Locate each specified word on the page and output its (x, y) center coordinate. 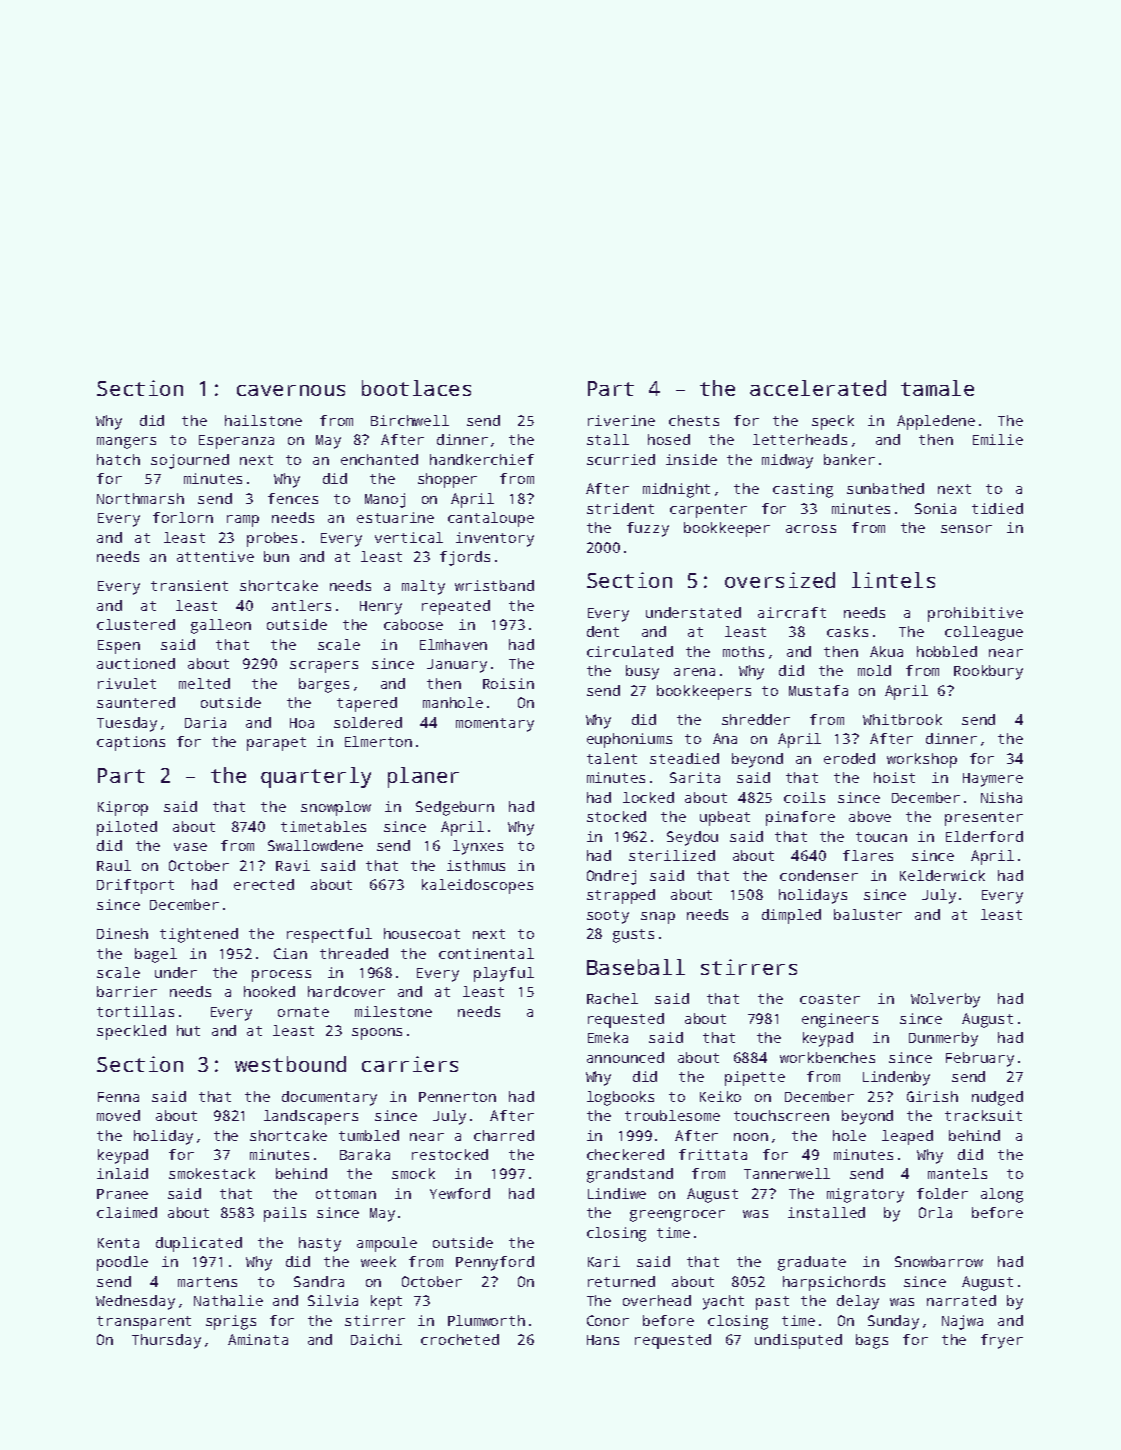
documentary (329, 1098)
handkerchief (482, 459)
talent (612, 758)
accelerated (818, 388)
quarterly (316, 777)
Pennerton (457, 1097)
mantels (957, 1173)
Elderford (984, 836)
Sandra (319, 1281)
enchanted (379, 459)
